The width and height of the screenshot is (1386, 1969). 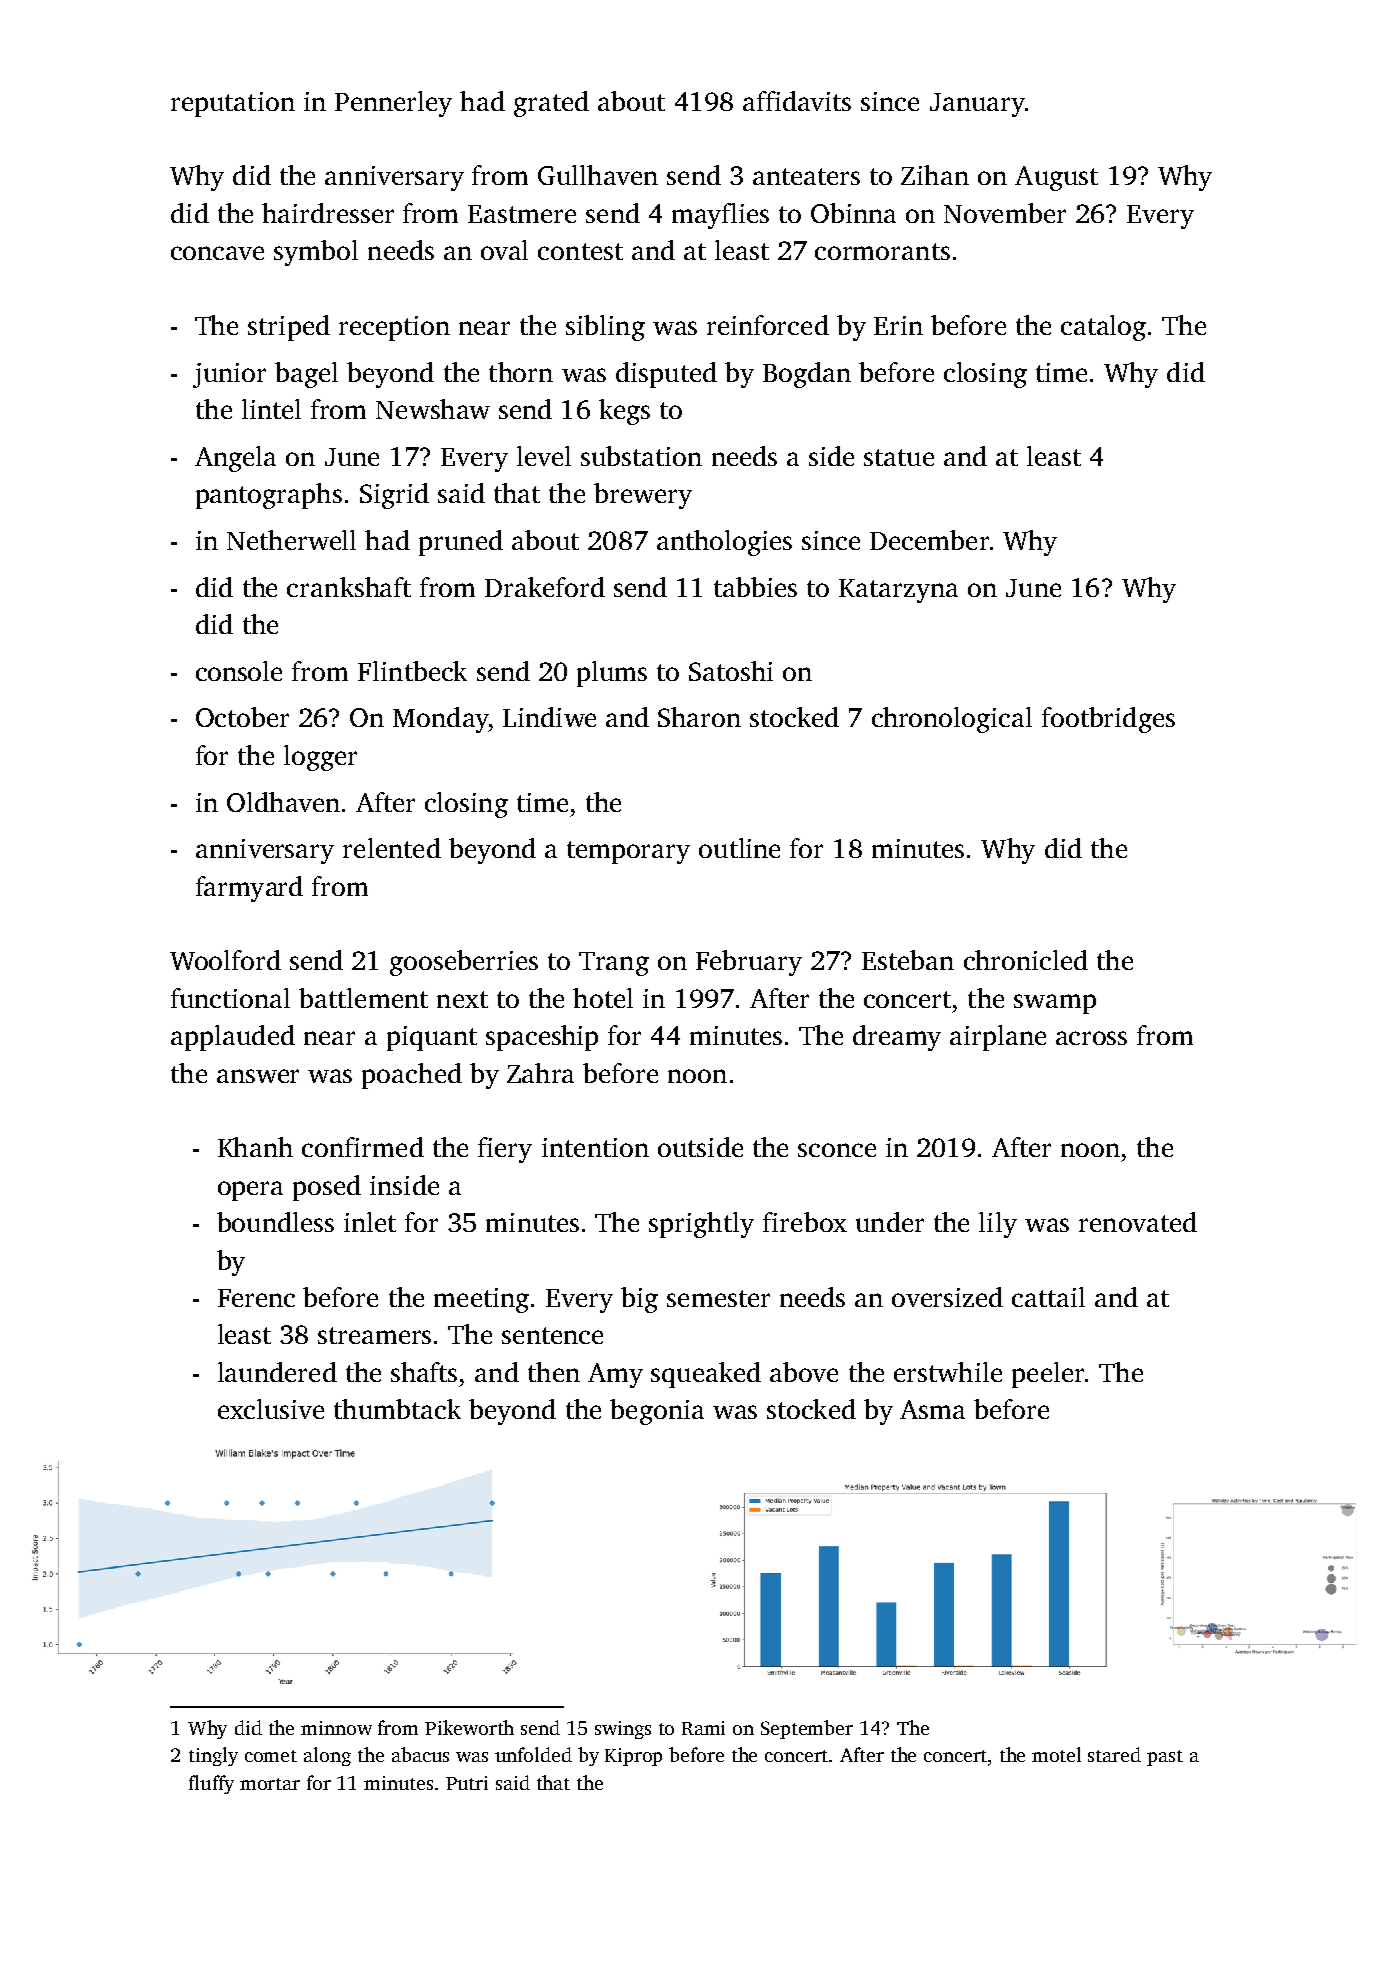 I want to click on swamp, so click(x=1055, y=1004).
